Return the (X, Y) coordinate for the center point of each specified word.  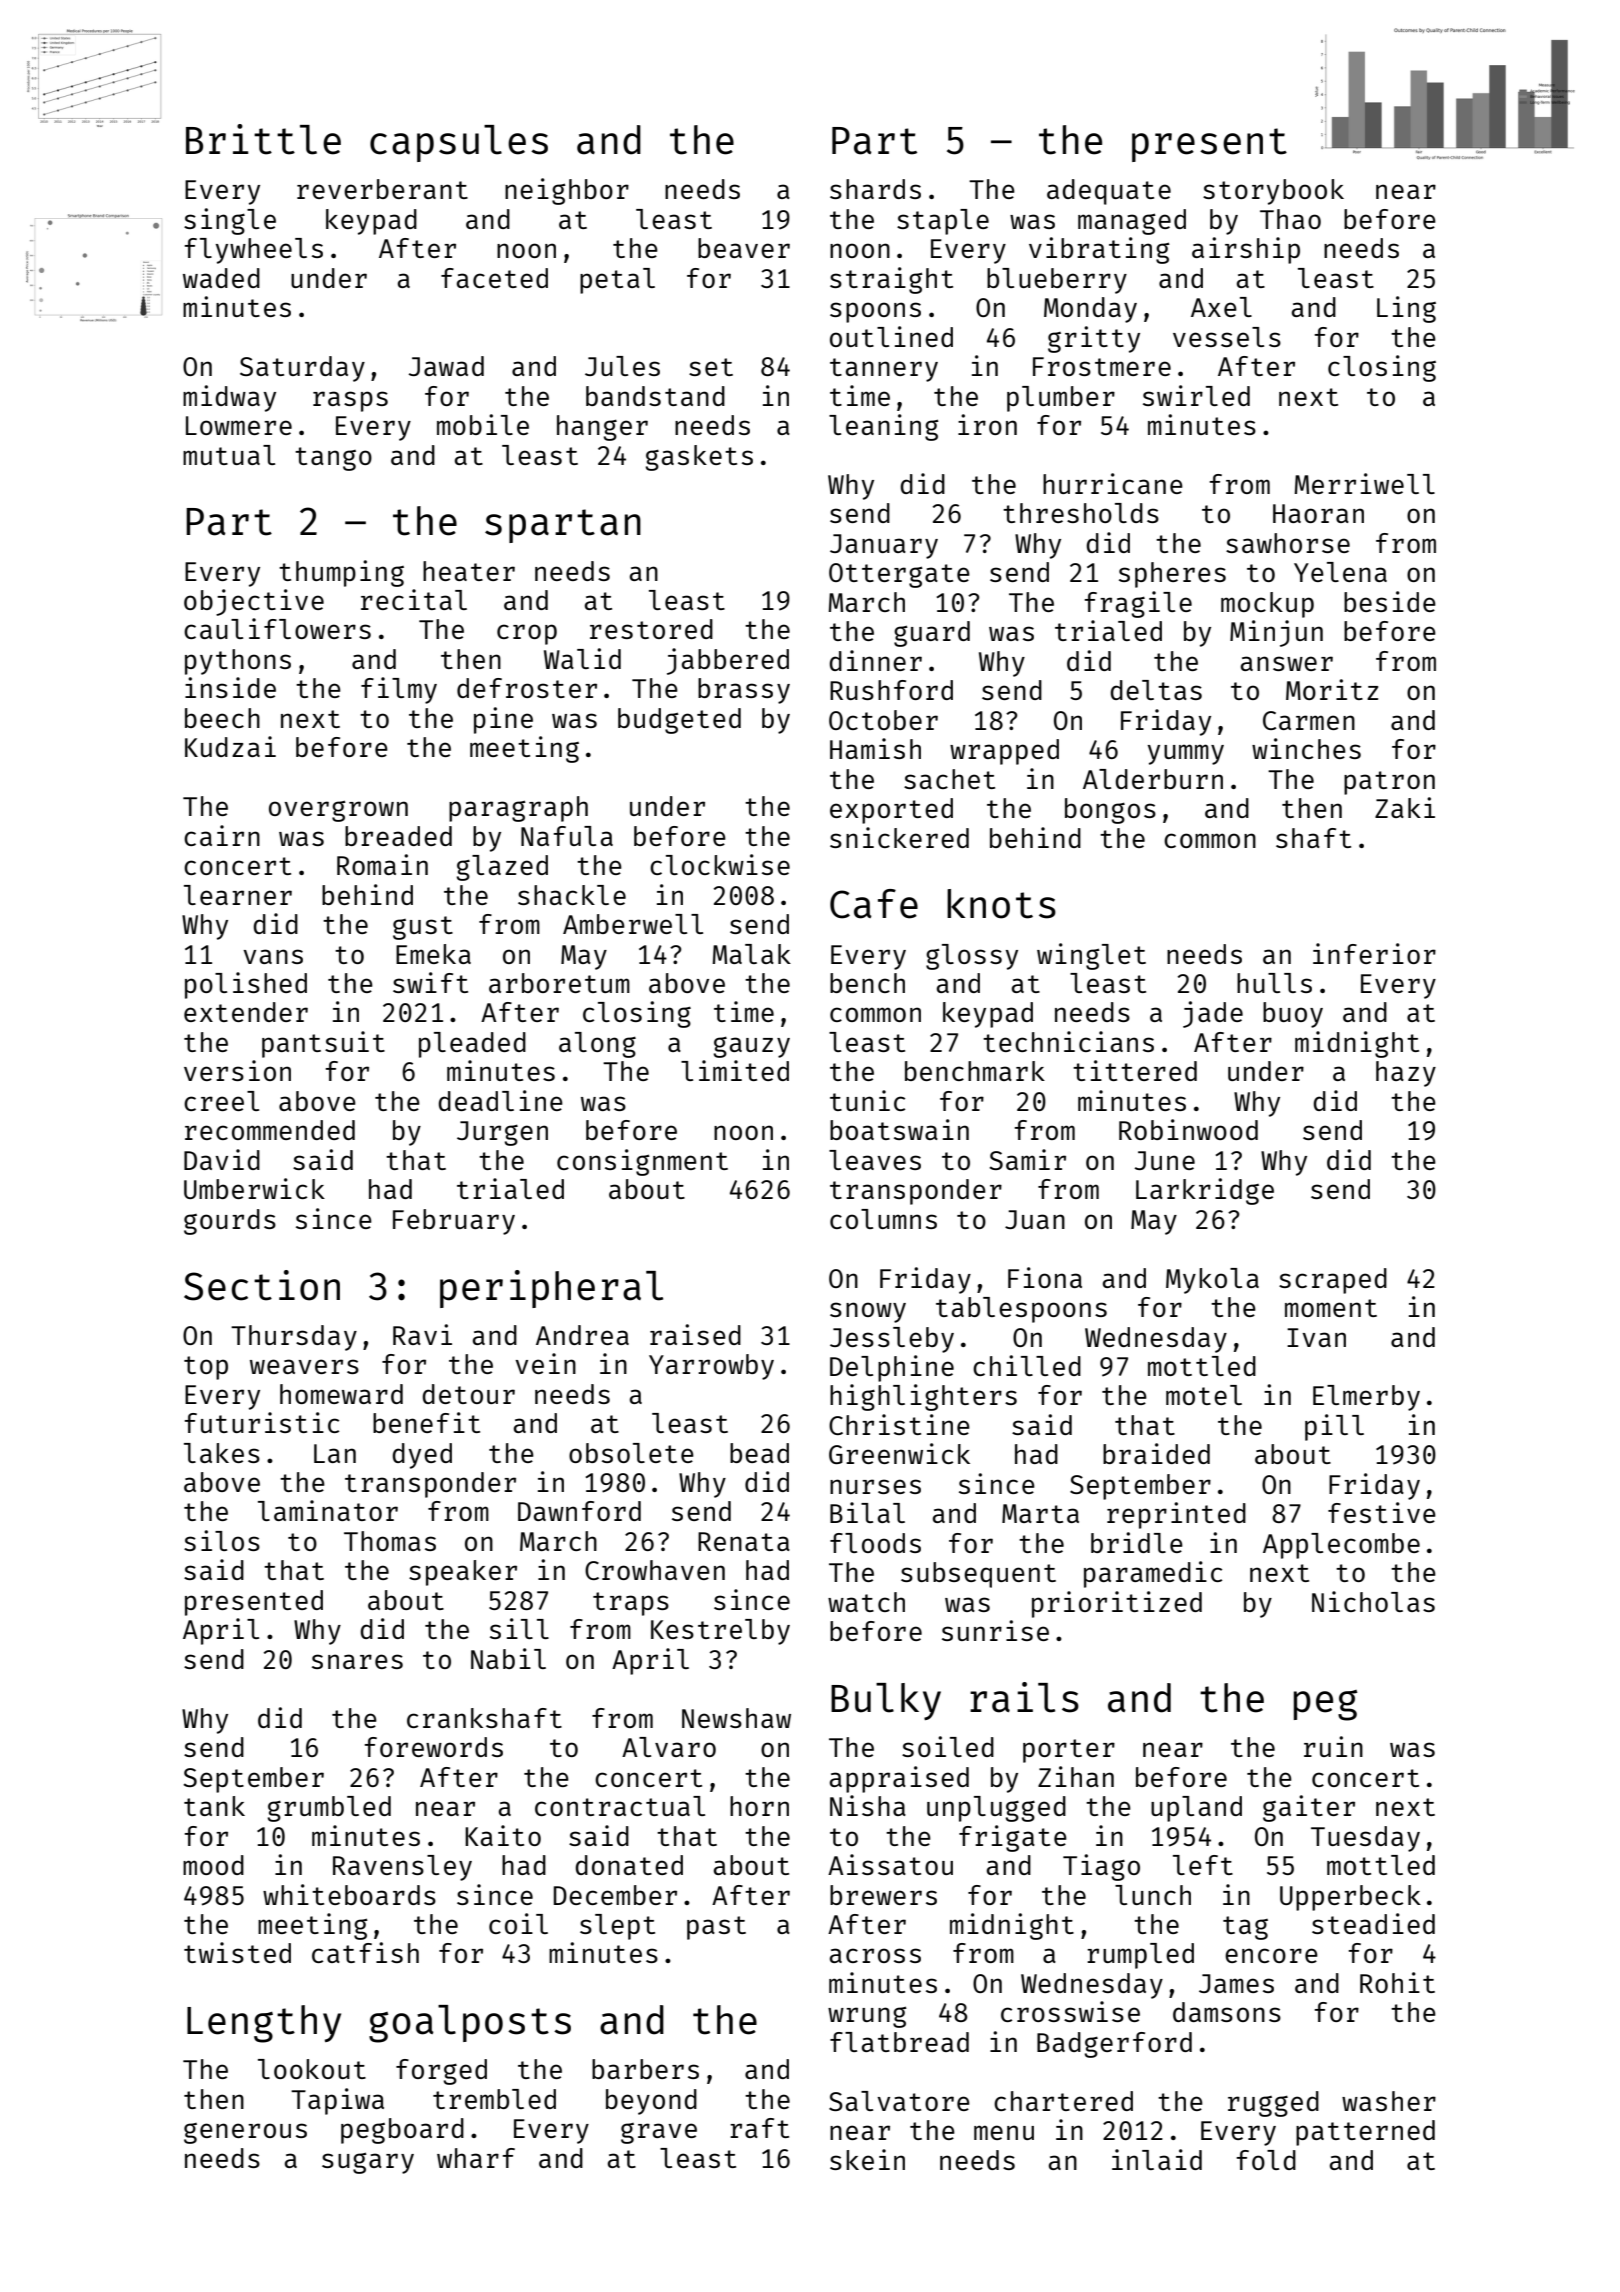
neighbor (567, 191)
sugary (368, 2163)
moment (1331, 1308)
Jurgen (502, 1133)
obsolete (631, 1453)
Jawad (446, 366)
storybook (1273, 192)
